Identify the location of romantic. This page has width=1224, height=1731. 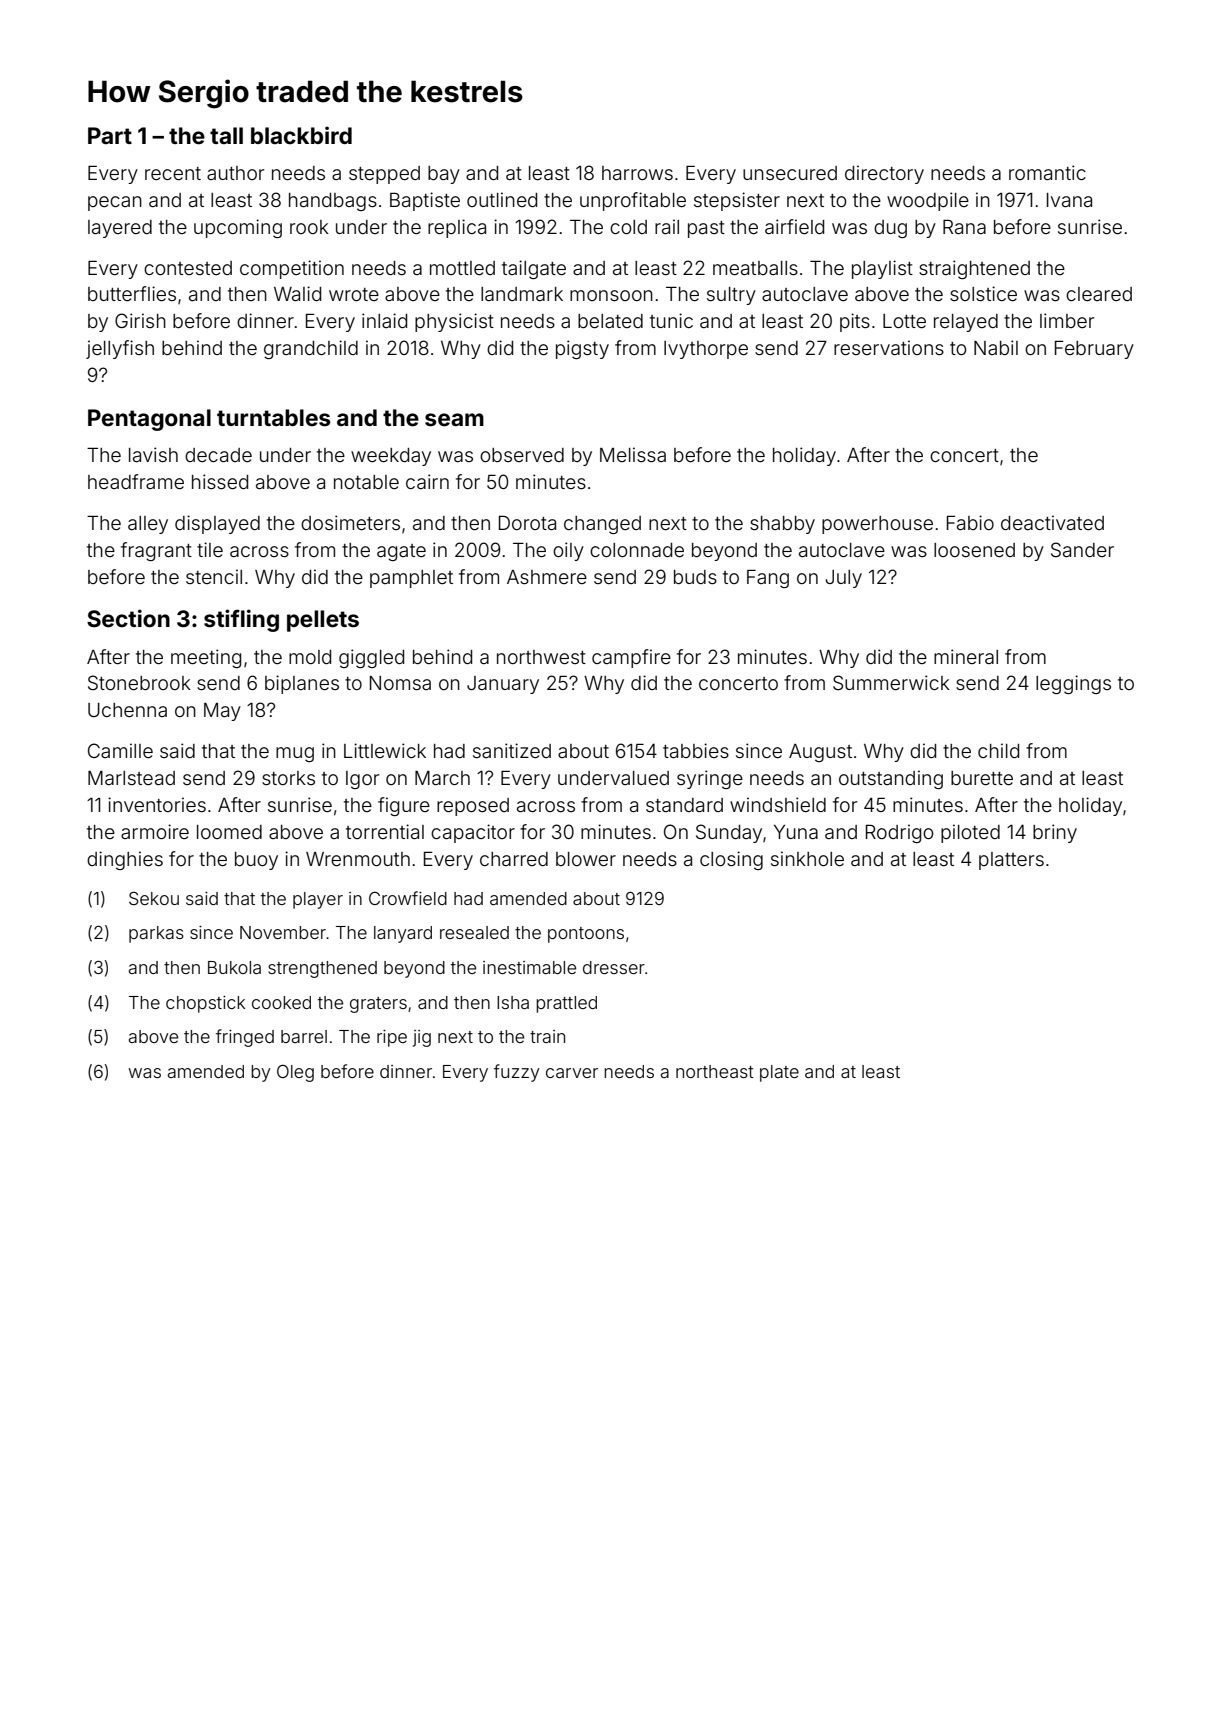
(1047, 172).
